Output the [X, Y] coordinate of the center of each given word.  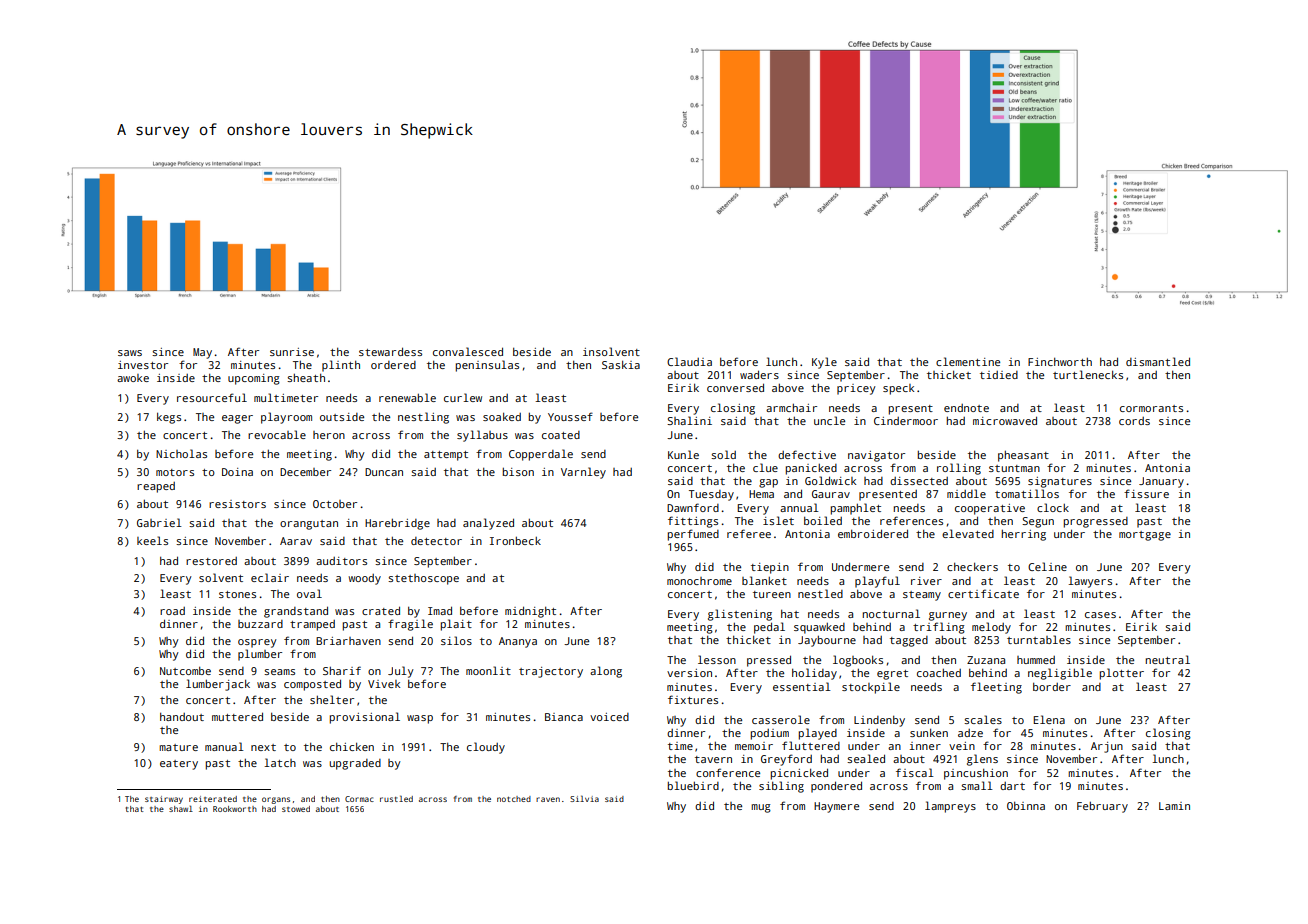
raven [548, 799]
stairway [164, 800]
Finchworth [1060, 362]
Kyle [824, 363]
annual [799, 507]
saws [130, 353]
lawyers [1090, 582]
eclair [270, 577]
